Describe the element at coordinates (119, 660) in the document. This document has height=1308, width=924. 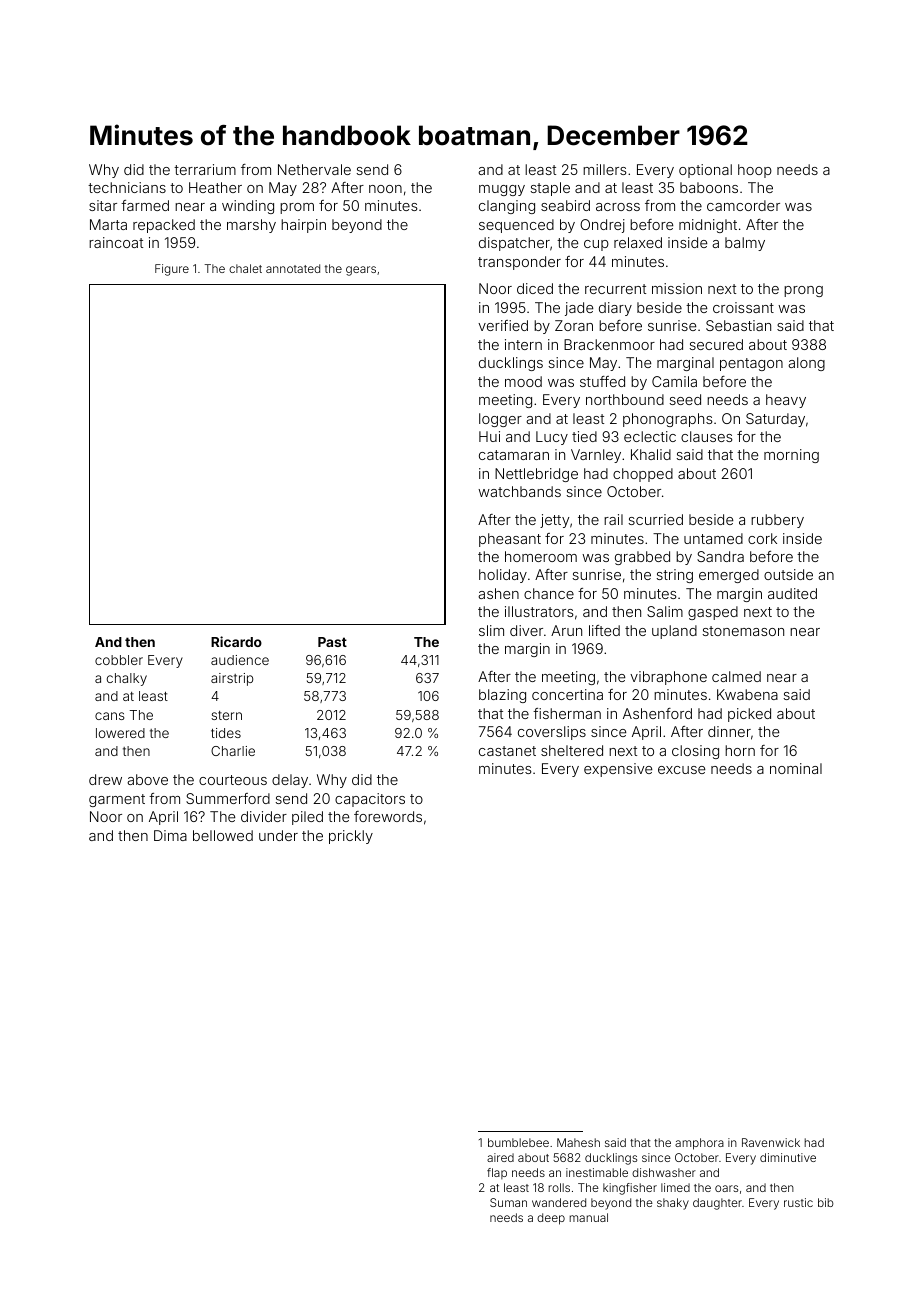
I see `cobbler` at that location.
